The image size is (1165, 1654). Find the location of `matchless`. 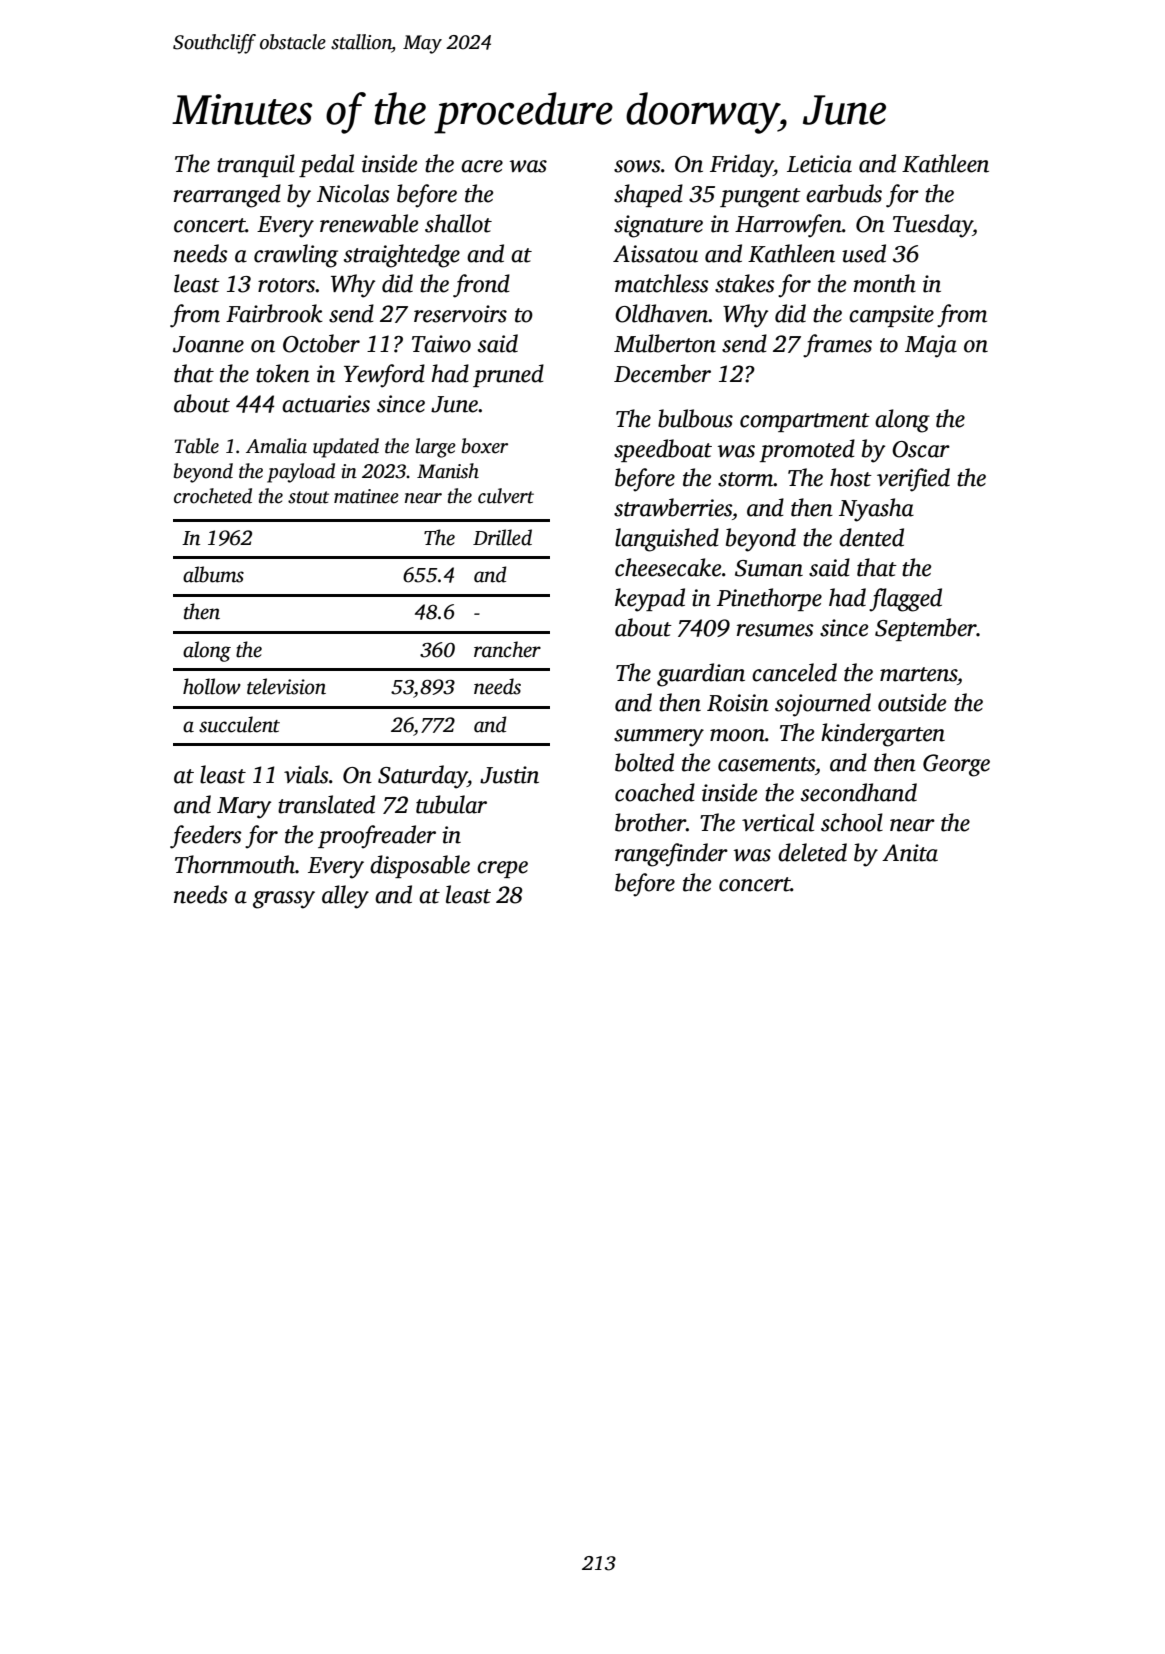

matchless is located at coordinates (662, 283).
